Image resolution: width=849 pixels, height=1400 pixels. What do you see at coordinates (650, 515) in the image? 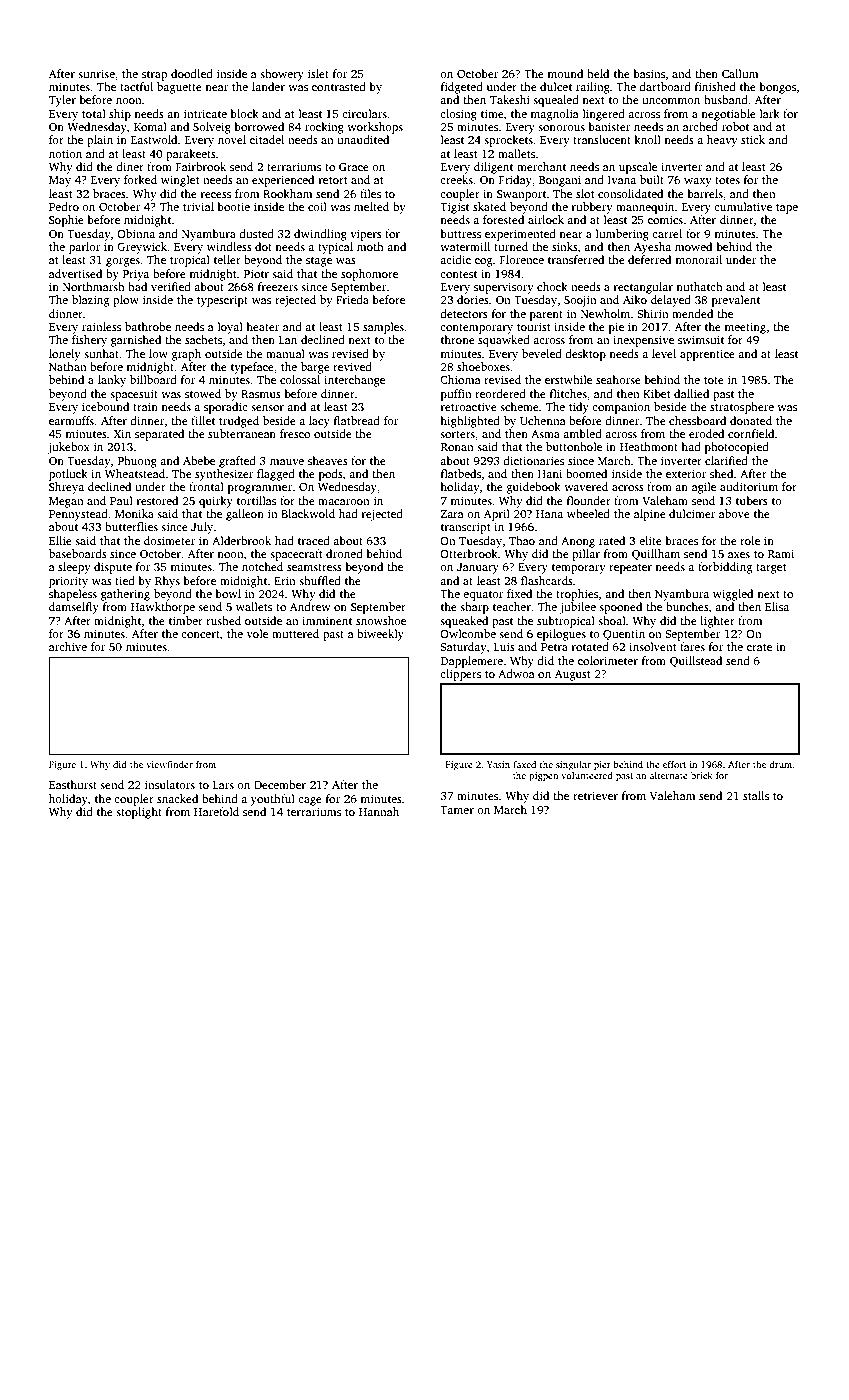
I see `alpine` at bounding box center [650, 515].
